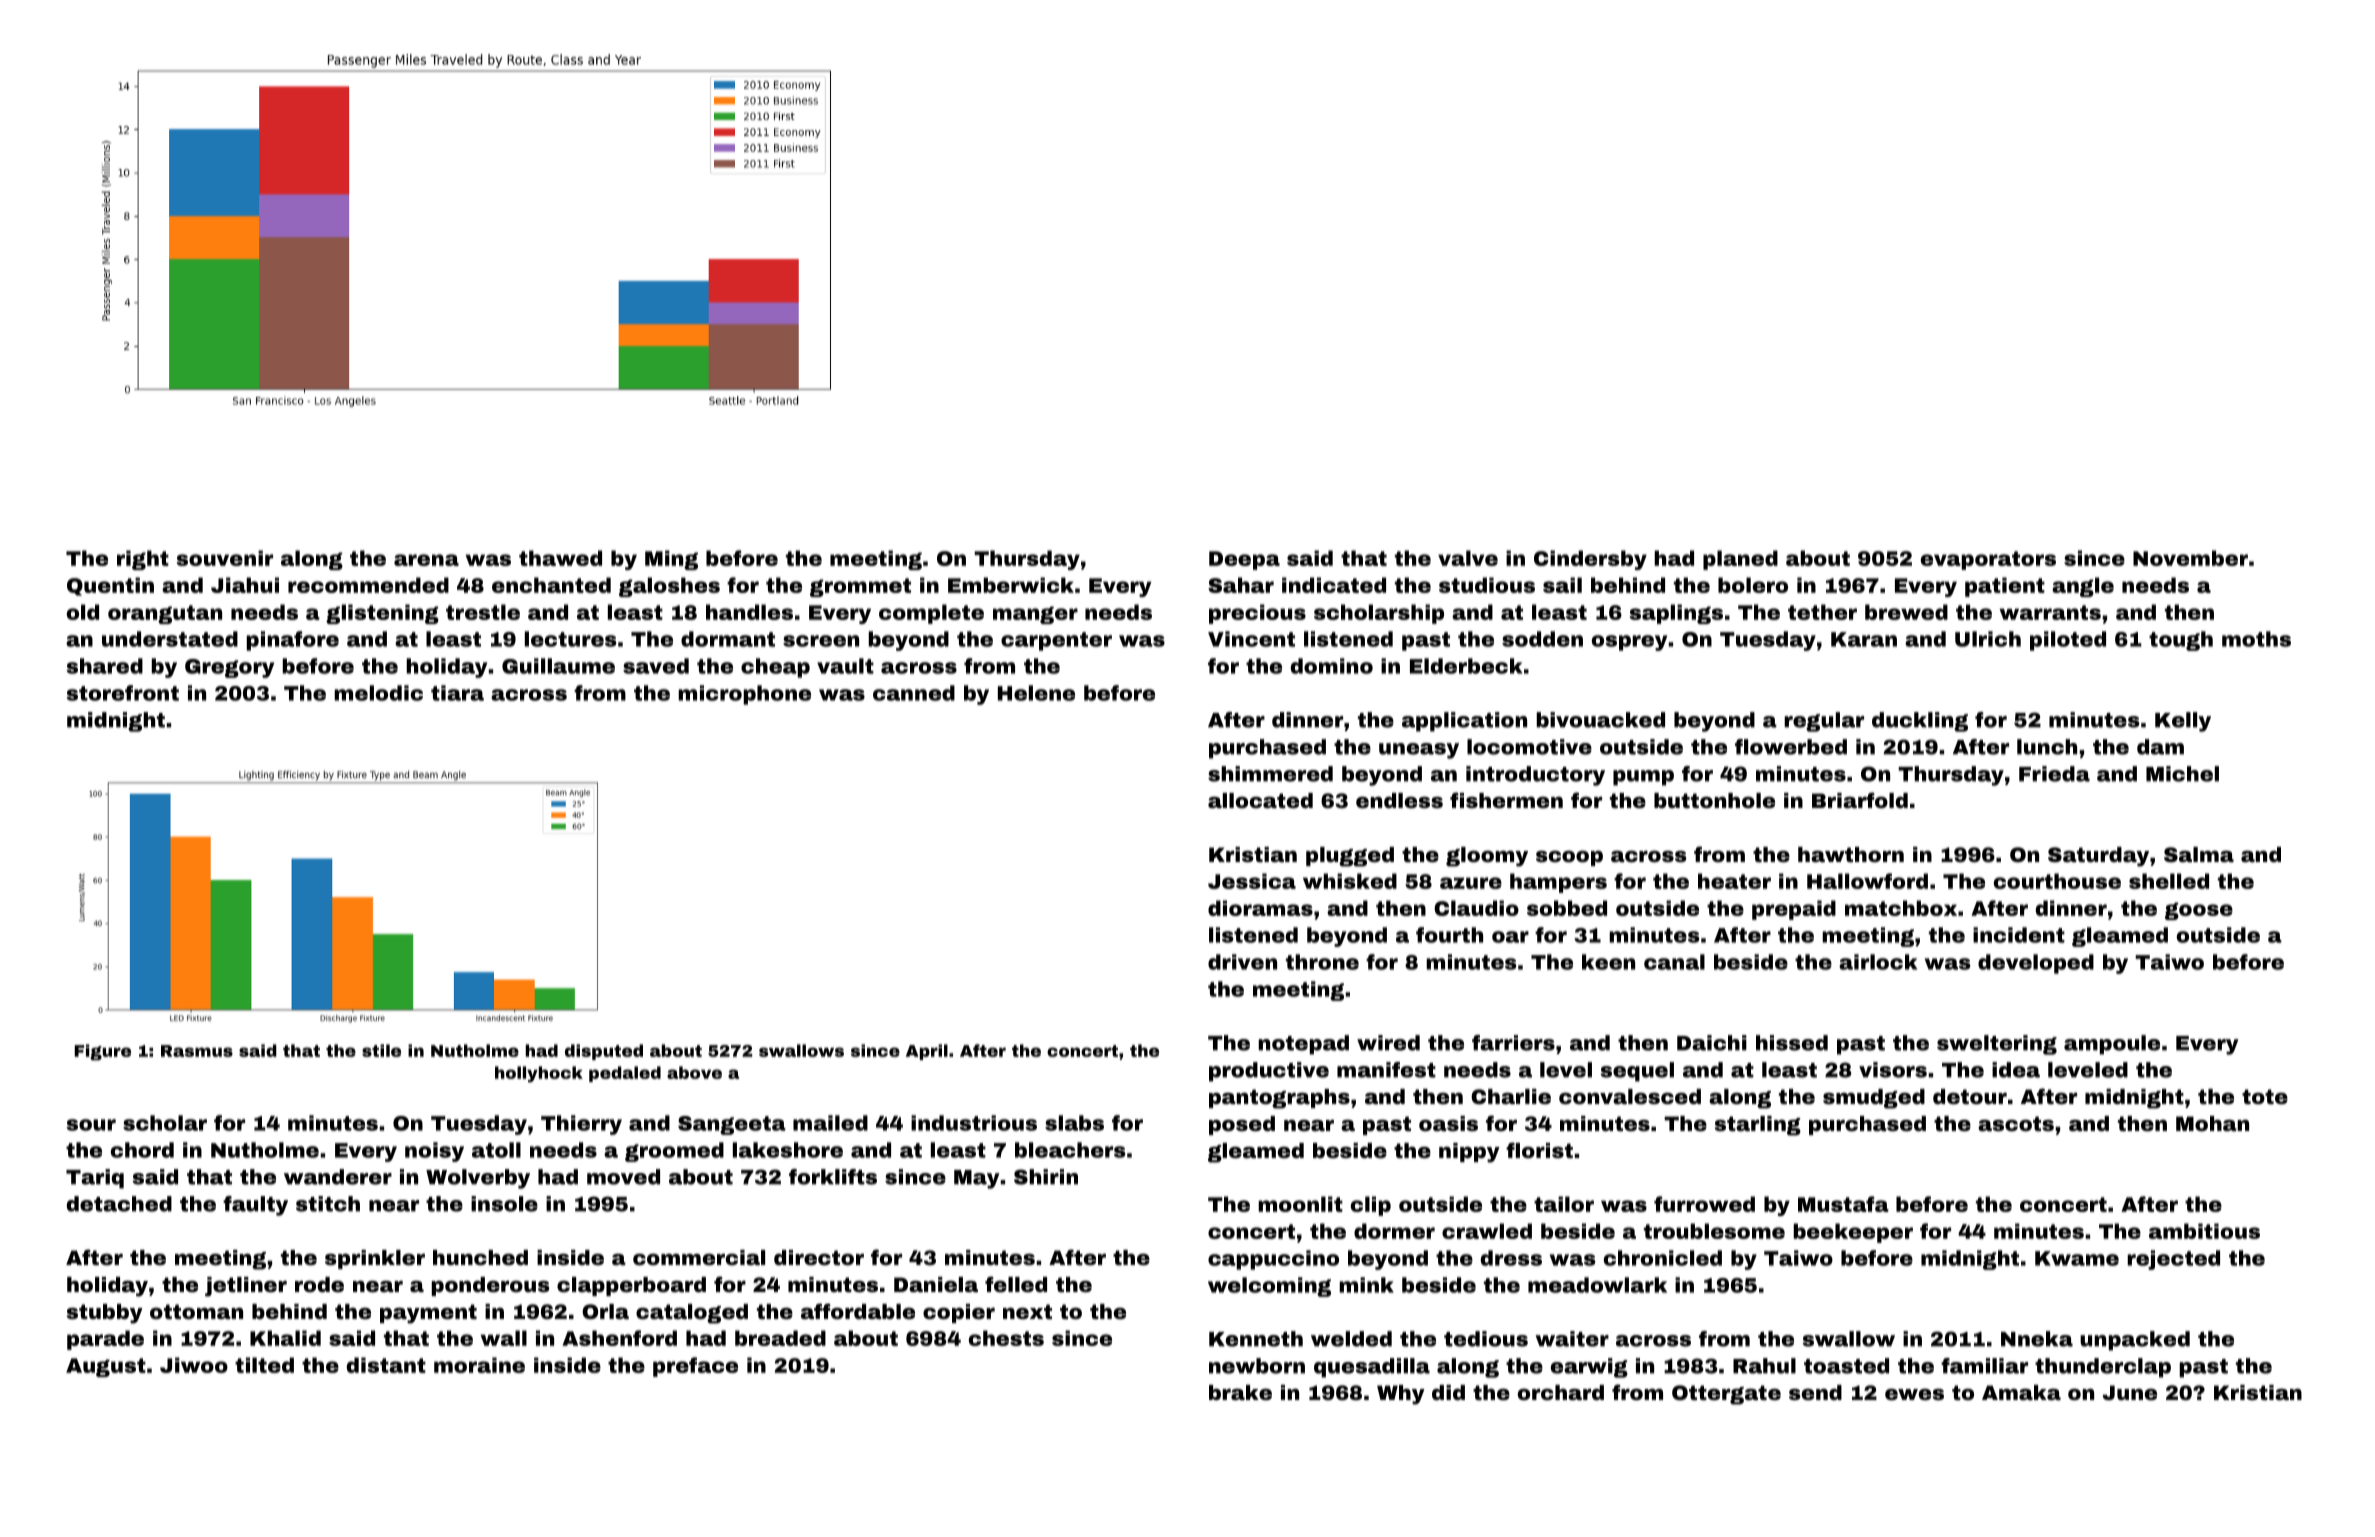 This document has width=2375, height=1537. Describe the element at coordinates (1257, 1366) in the document. I see `newborn` at that location.
